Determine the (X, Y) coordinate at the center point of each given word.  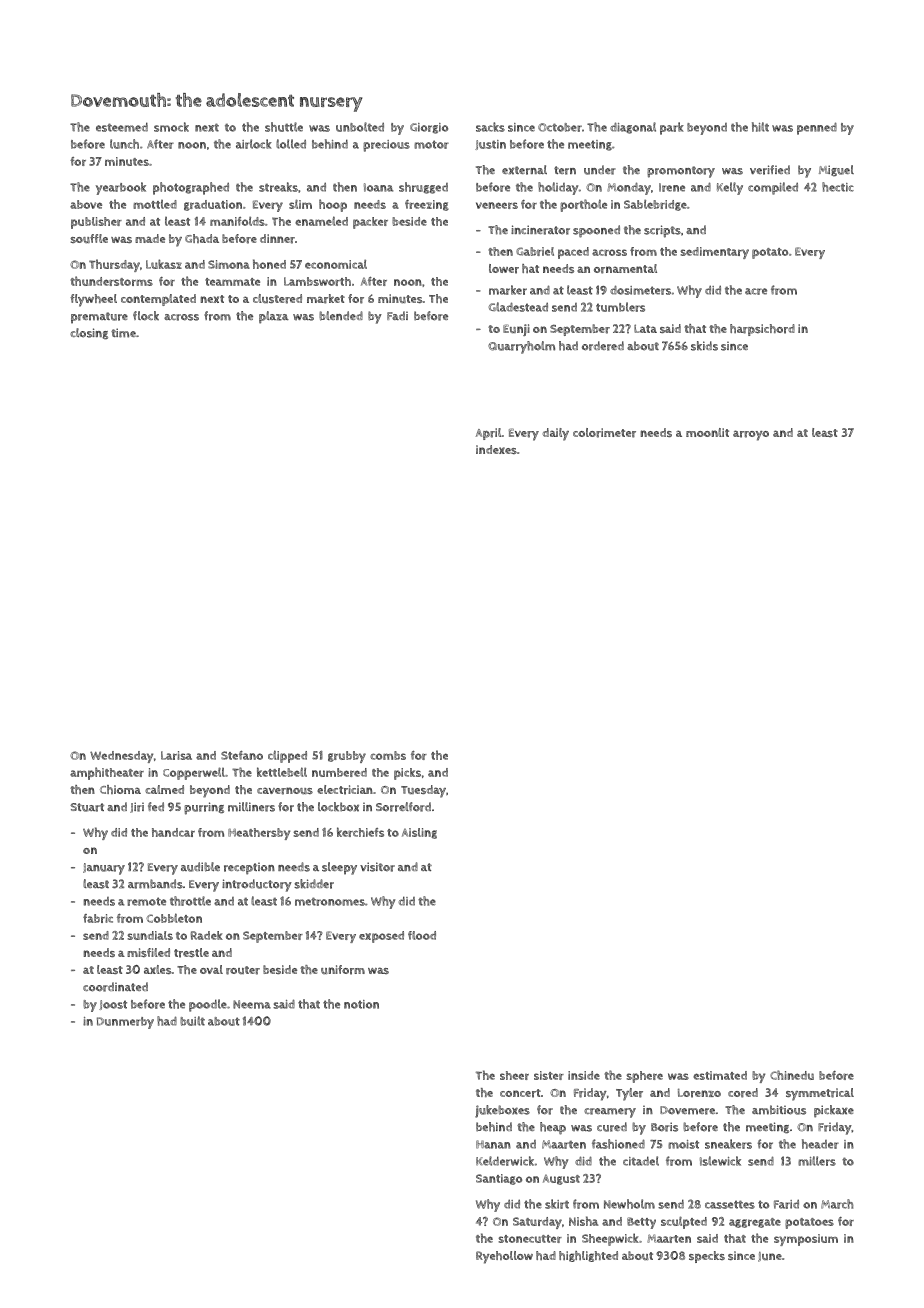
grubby (347, 757)
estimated (720, 1075)
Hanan (493, 1144)
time (123, 333)
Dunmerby (125, 1023)
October (560, 127)
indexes (496, 449)
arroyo (751, 435)
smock (171, 127)
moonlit (707, 432)
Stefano (242, 755)
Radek (207, 935)
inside (584, 1075)
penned (817, 128)
